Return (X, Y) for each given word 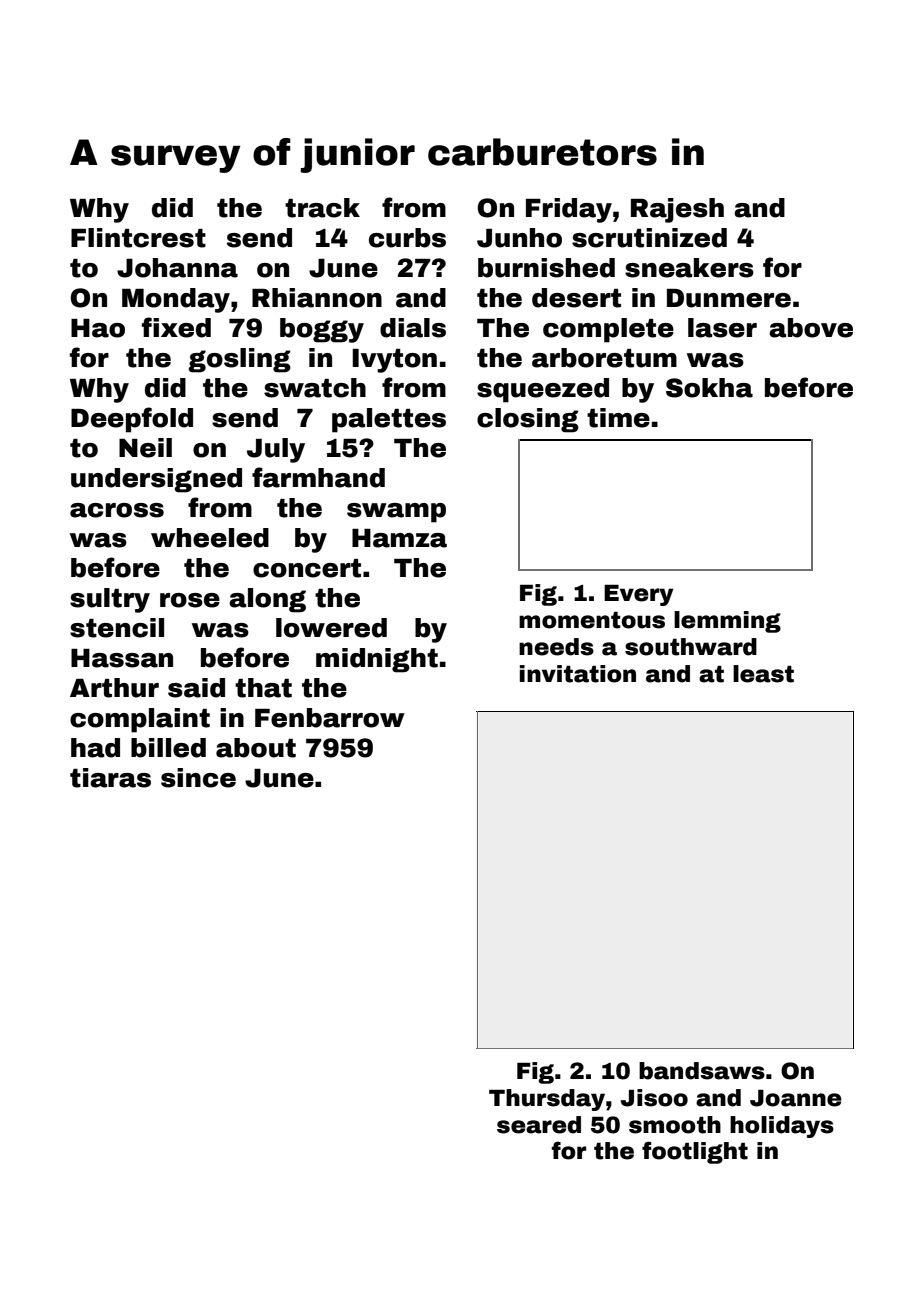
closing (528, 420)
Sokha (709, 388)
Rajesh (677, 210)
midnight (377, 660)
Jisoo (654, 1098)
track (322, 208)
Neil (145, 448)
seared (539, 1125)
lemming (727, 622)
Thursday (547, 1100)
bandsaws (702, 1071)
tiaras (110, 778)
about (256, 748)
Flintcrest (138, 238)
